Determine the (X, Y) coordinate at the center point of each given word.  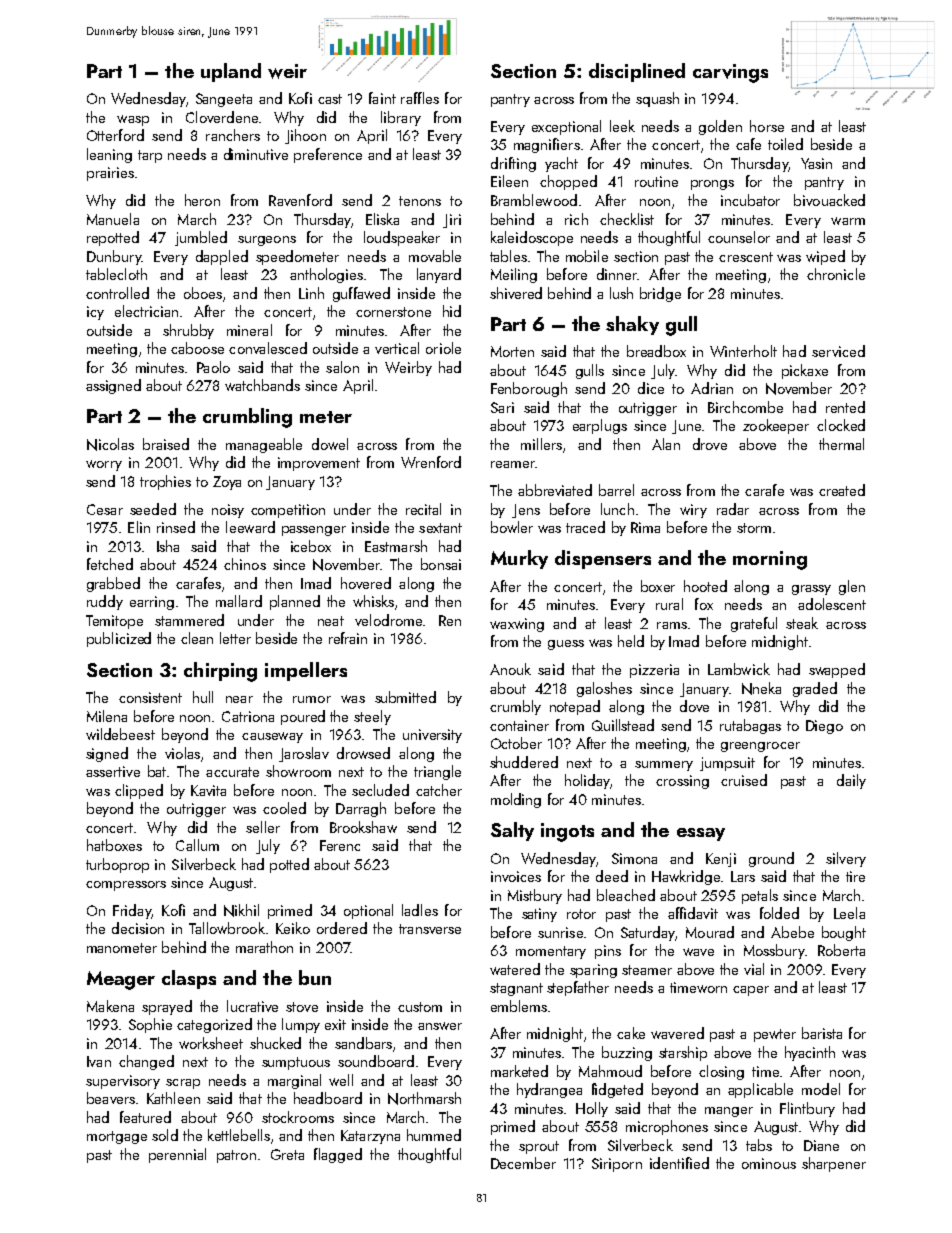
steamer (647, 970)
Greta (287, 1154)
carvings (730, 73)
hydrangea (549, 1090)
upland (231, 72)
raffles (420, 98)
